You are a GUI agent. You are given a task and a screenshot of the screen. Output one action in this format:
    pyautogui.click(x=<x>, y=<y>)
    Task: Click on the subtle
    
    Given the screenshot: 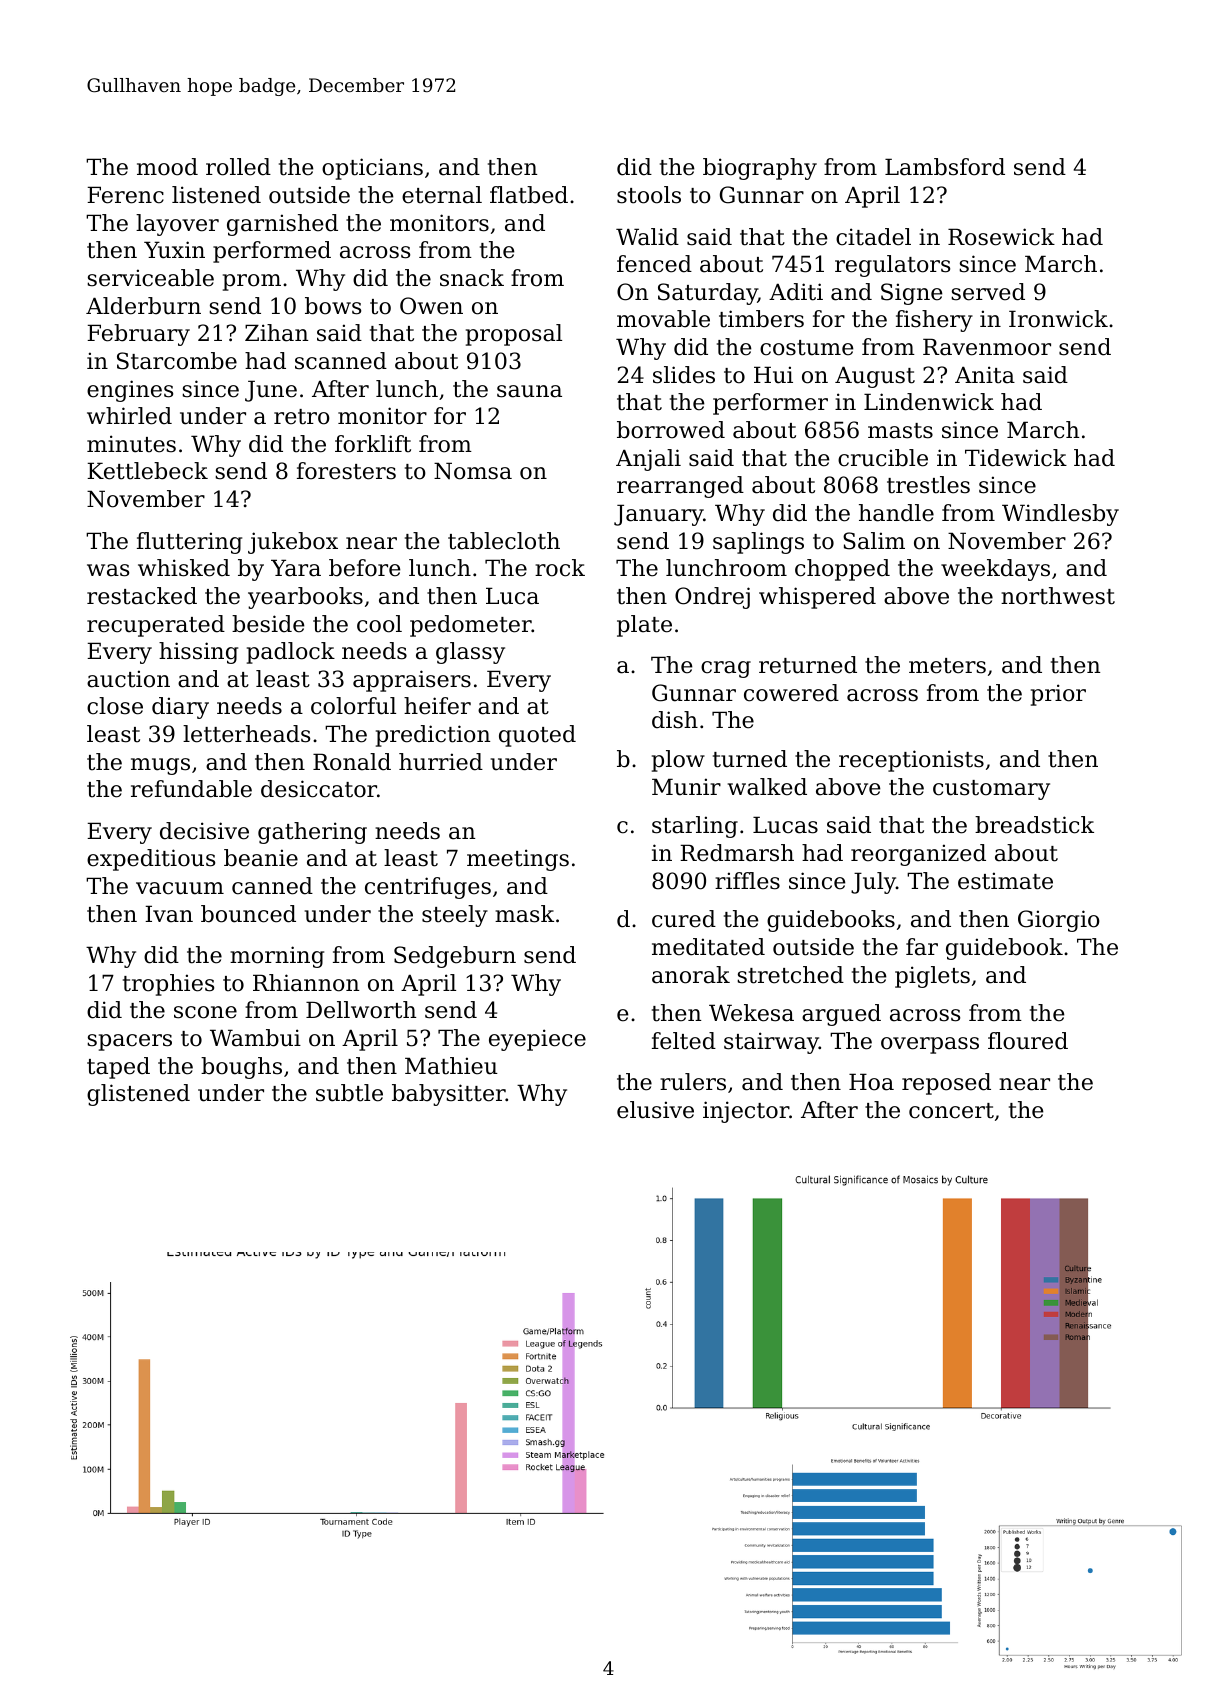 What is the action you would take?
    pyautogui.click(x=349, y=1093)
